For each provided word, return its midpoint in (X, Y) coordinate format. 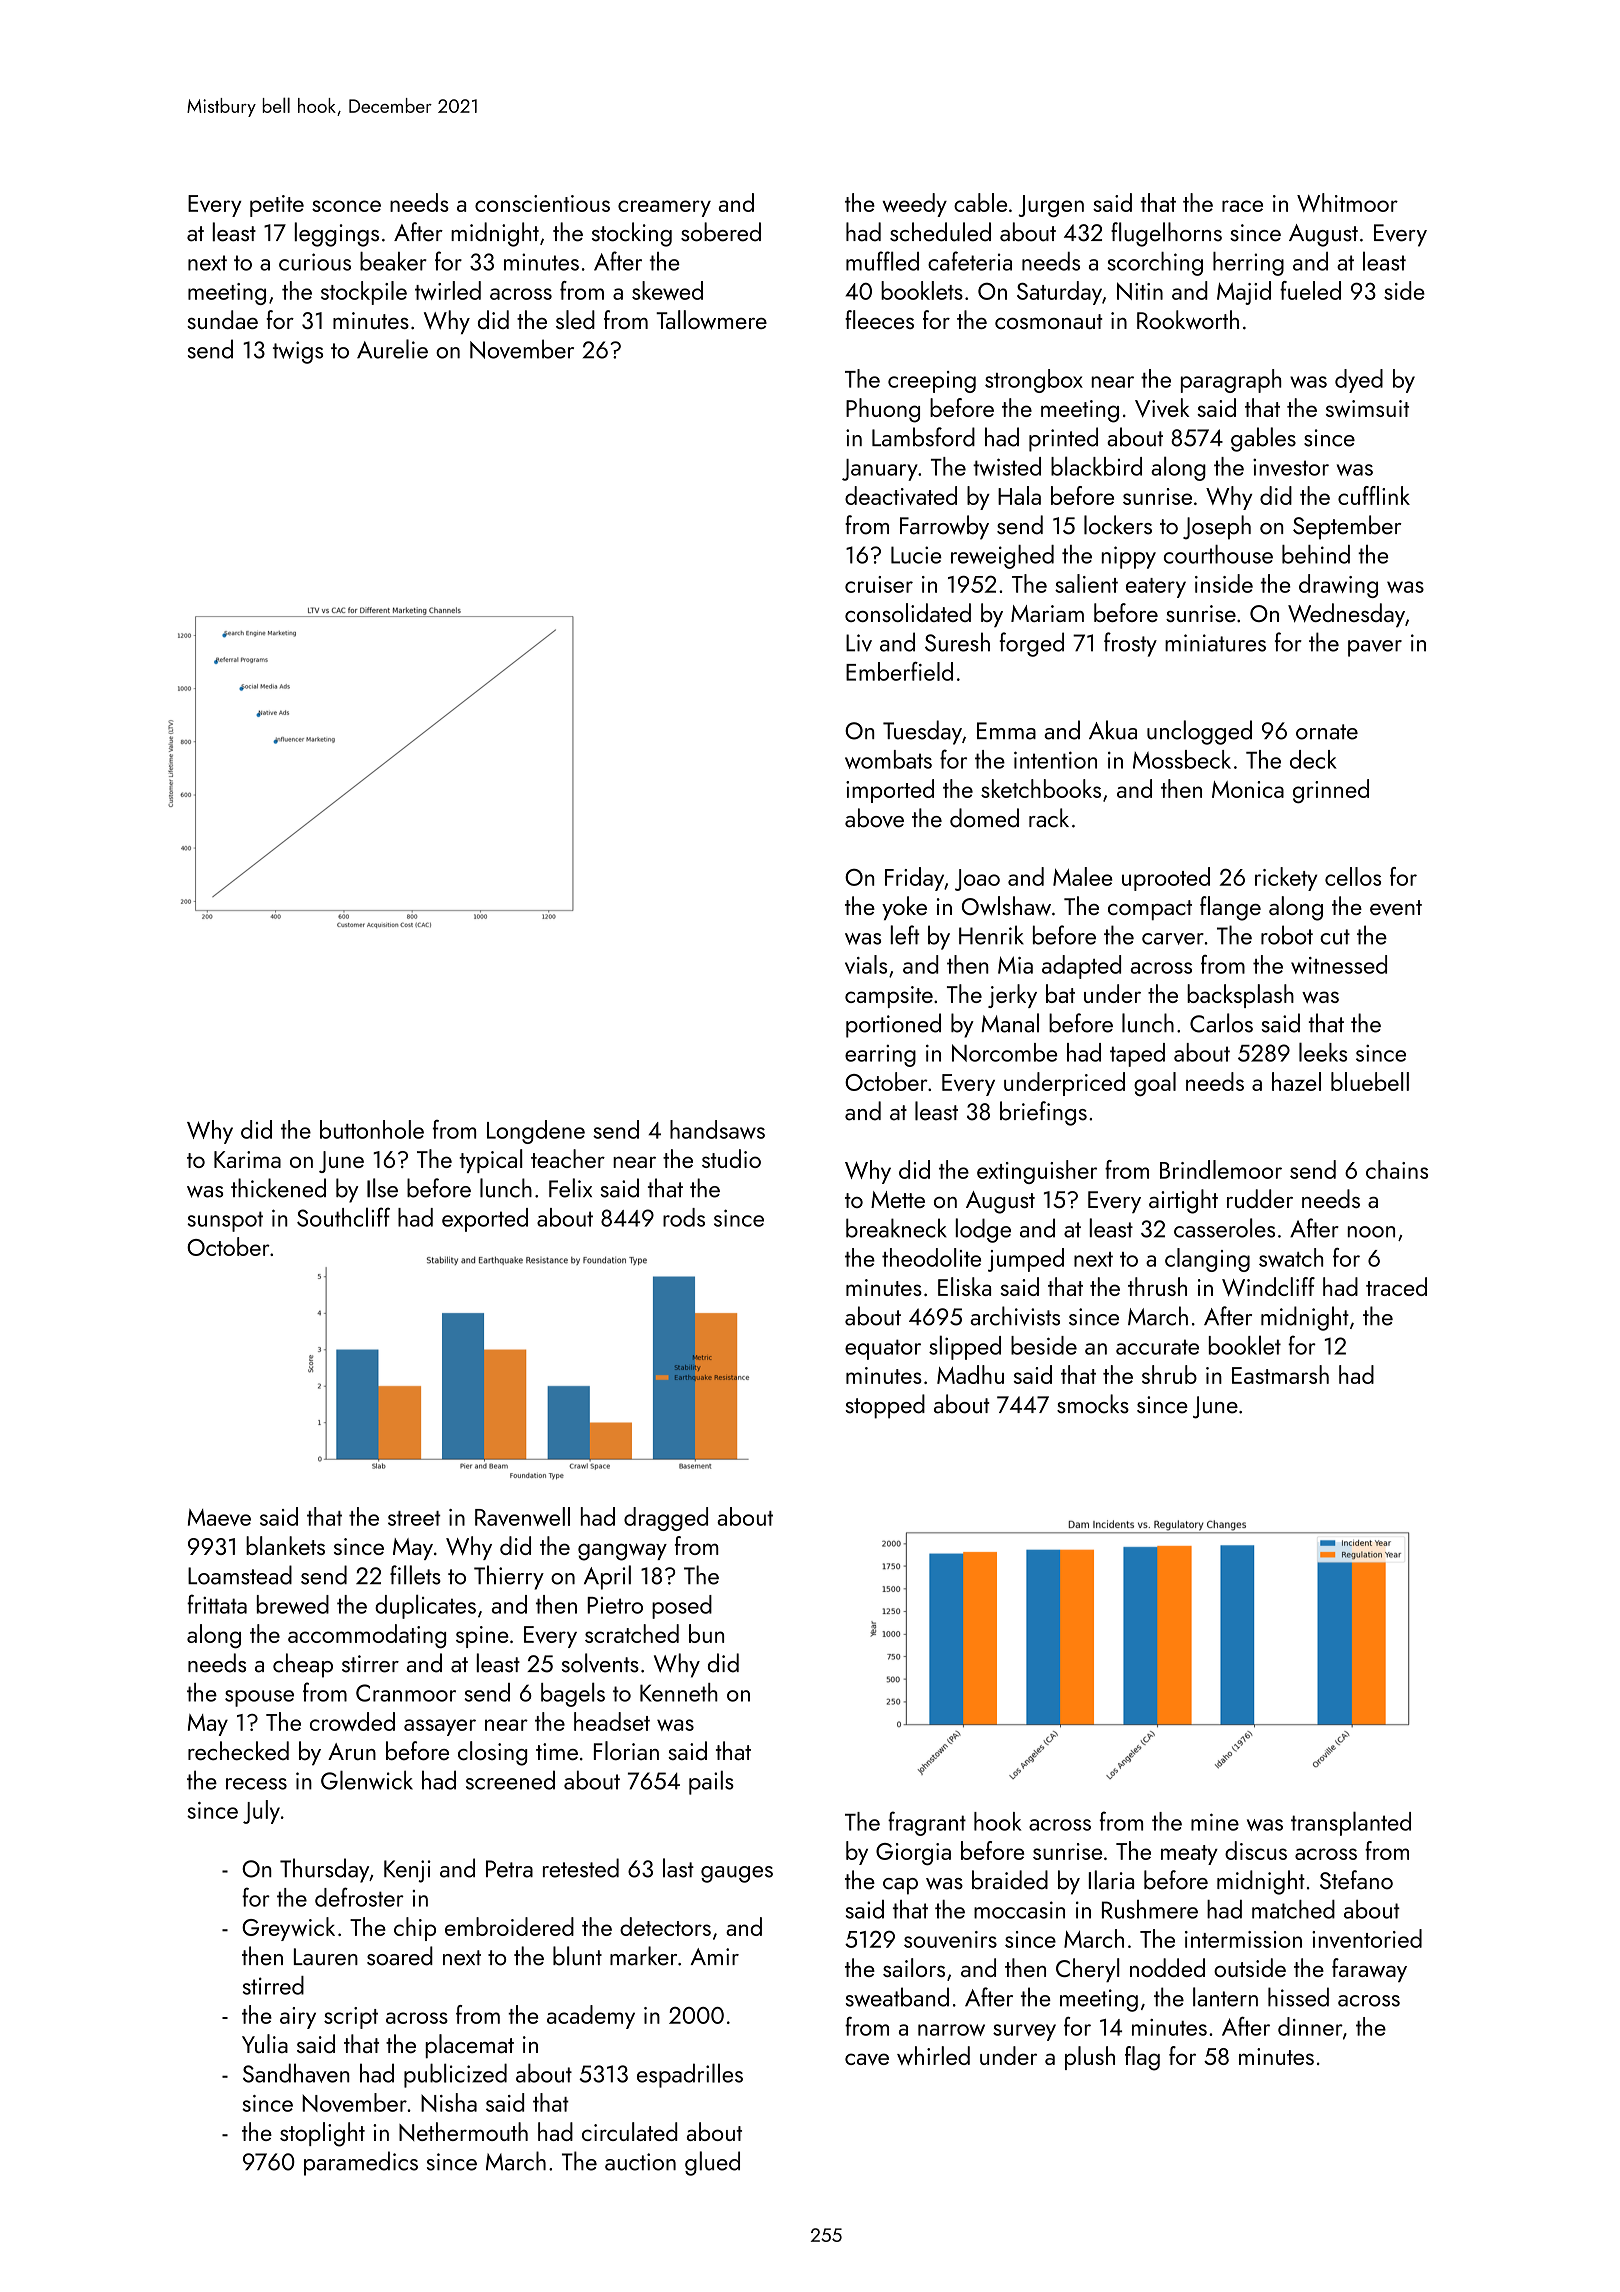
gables (1263, 439)
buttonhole (372, 1129)
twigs (298, 352)
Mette (898, 1199)
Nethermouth (463, 2131)
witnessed (1339, 964)
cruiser (879, 584)
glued (712, 2163)
